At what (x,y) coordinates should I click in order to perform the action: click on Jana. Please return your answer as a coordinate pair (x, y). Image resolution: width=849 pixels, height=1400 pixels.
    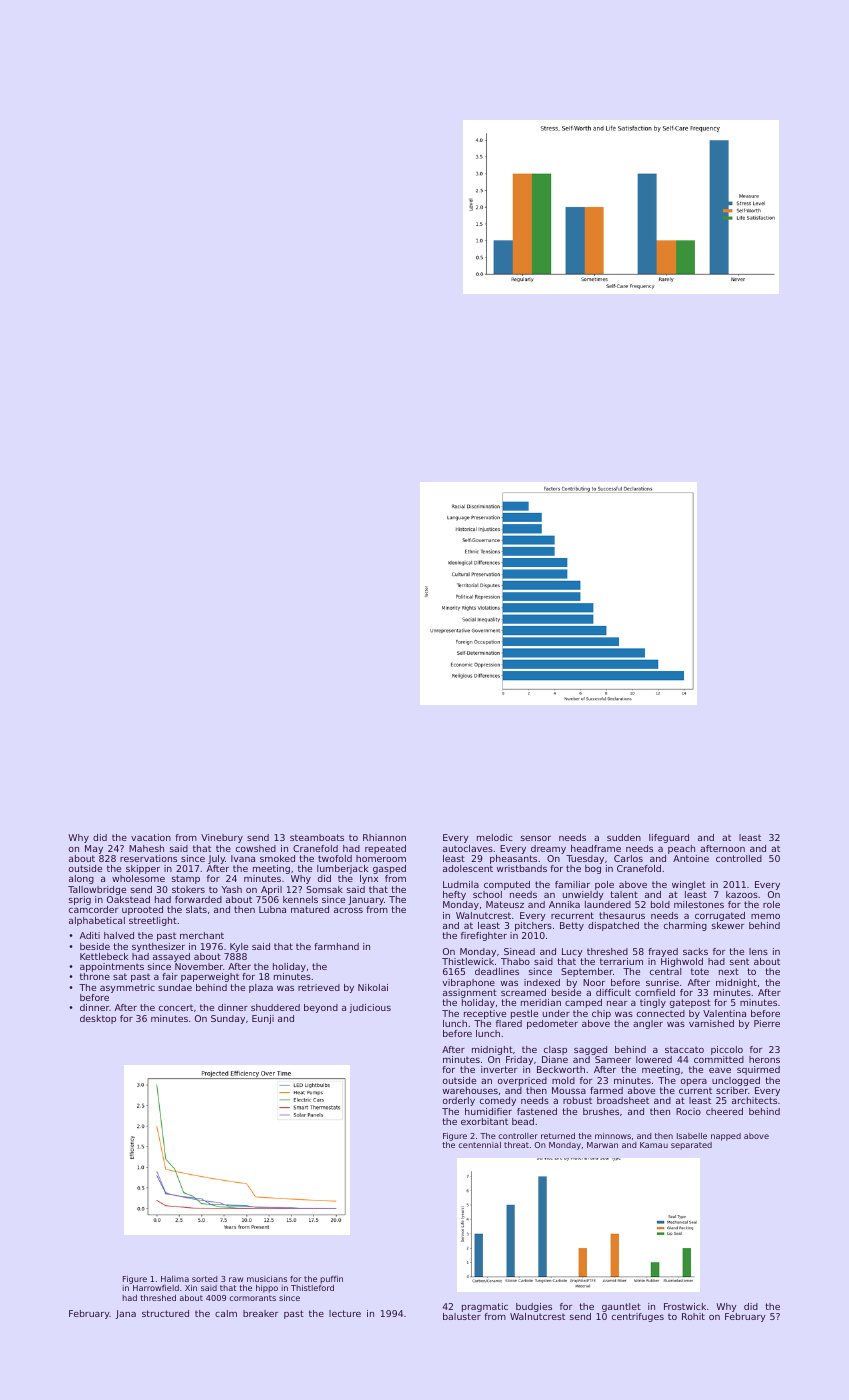
    Looking at the image, I should click on (126, 1314).
